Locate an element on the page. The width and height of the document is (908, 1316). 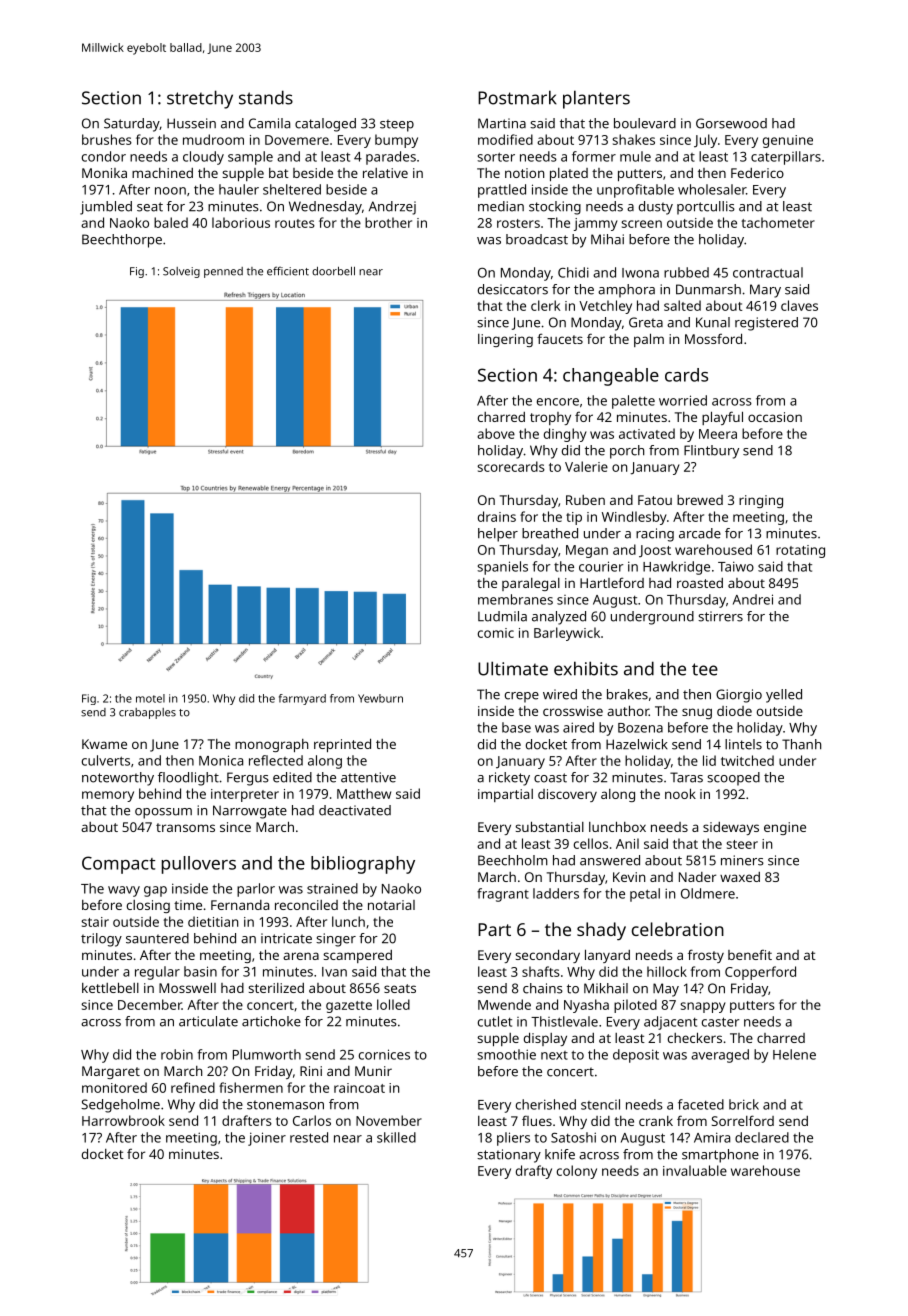
discovery is located at coordinates (567, 795).
